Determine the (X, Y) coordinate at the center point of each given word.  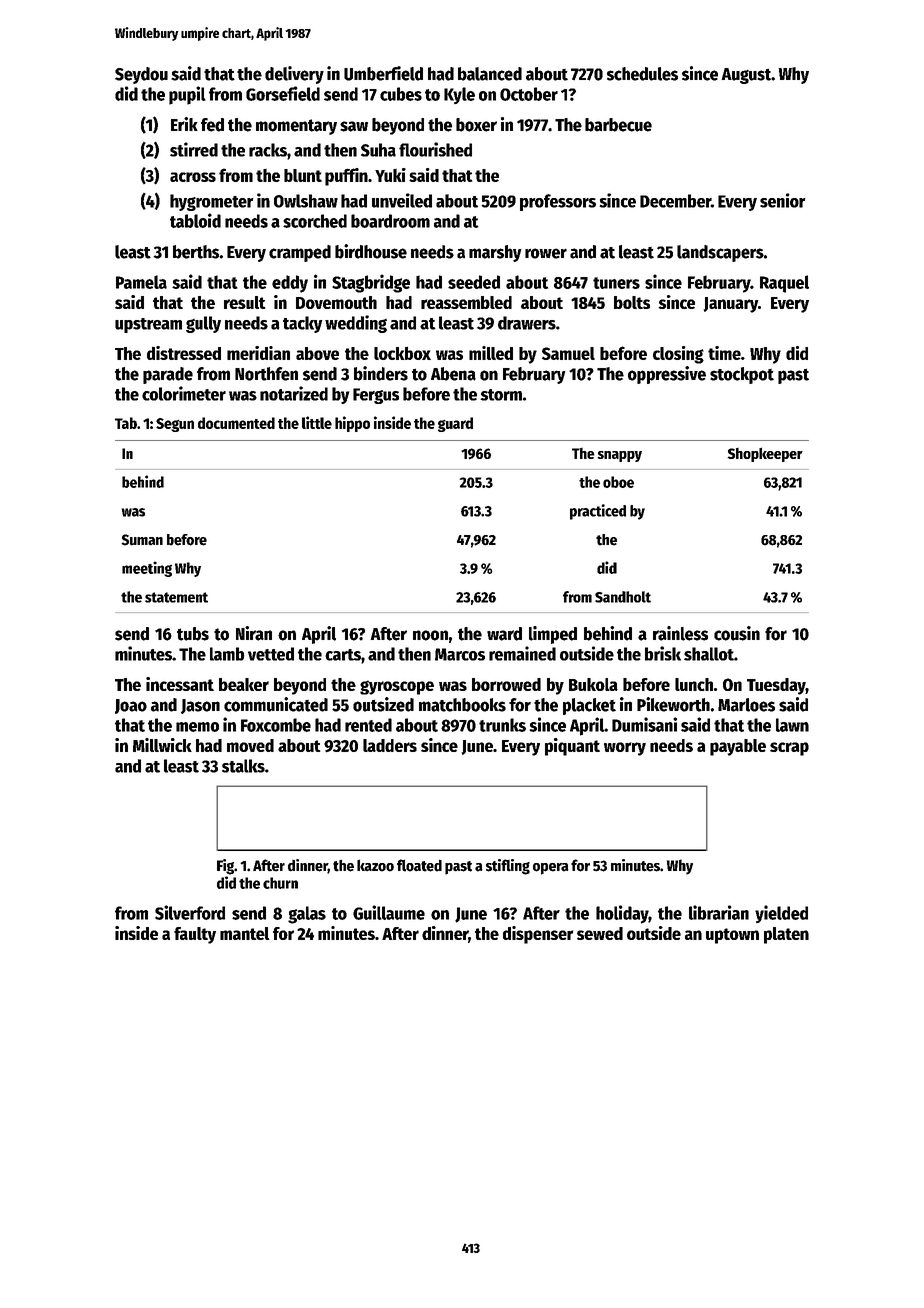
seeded (474, 282)
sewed (600, 933)
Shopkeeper (765, 454)
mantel (245, 933)
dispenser (538, 935)
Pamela (141, 282)
